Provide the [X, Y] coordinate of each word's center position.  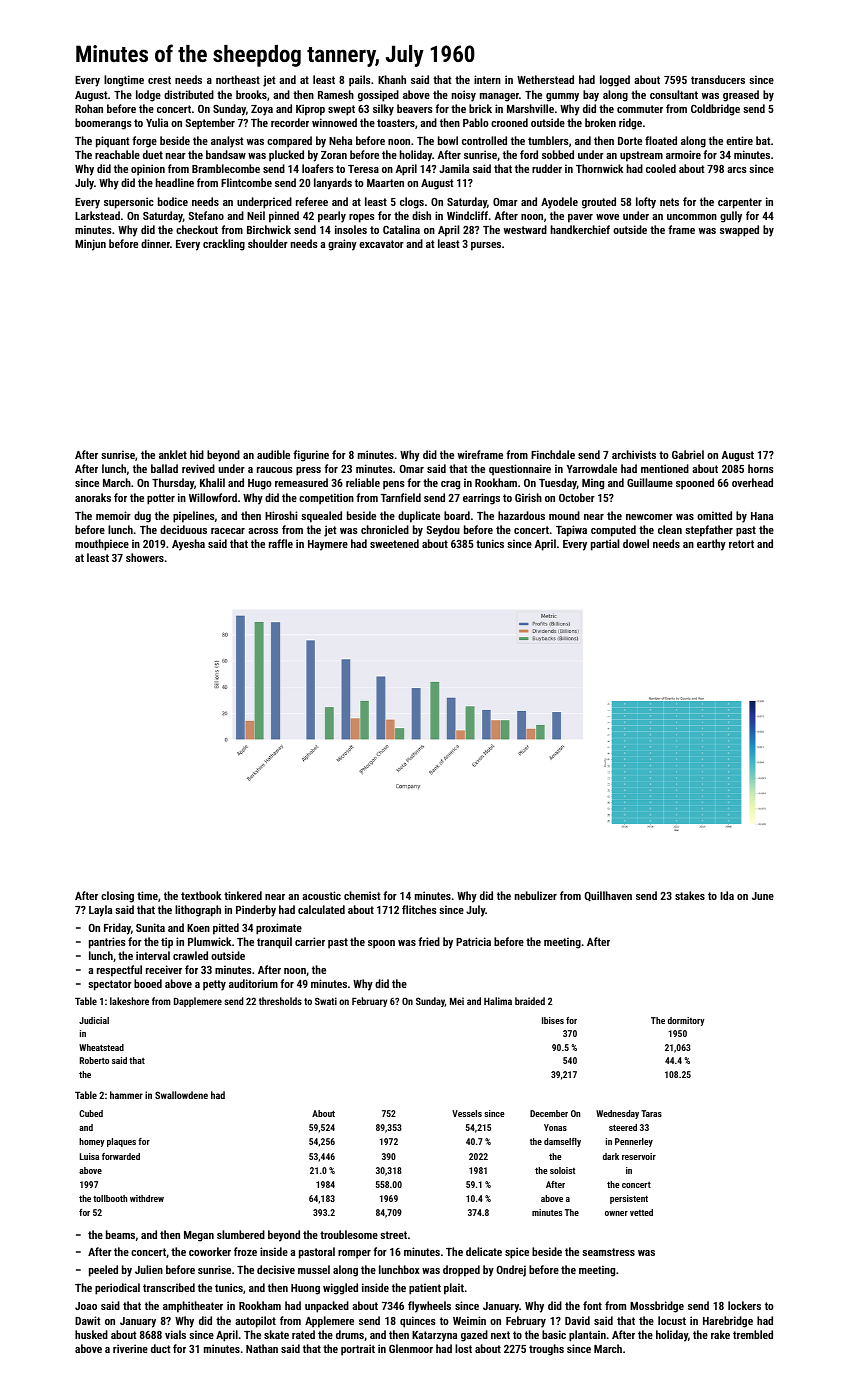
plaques [121, 1142]
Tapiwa [571, 531]
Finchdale [553, 454]
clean [670, 529]
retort [741, 544]
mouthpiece [102, 545]
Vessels [467, 1113]
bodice [173, 201]
